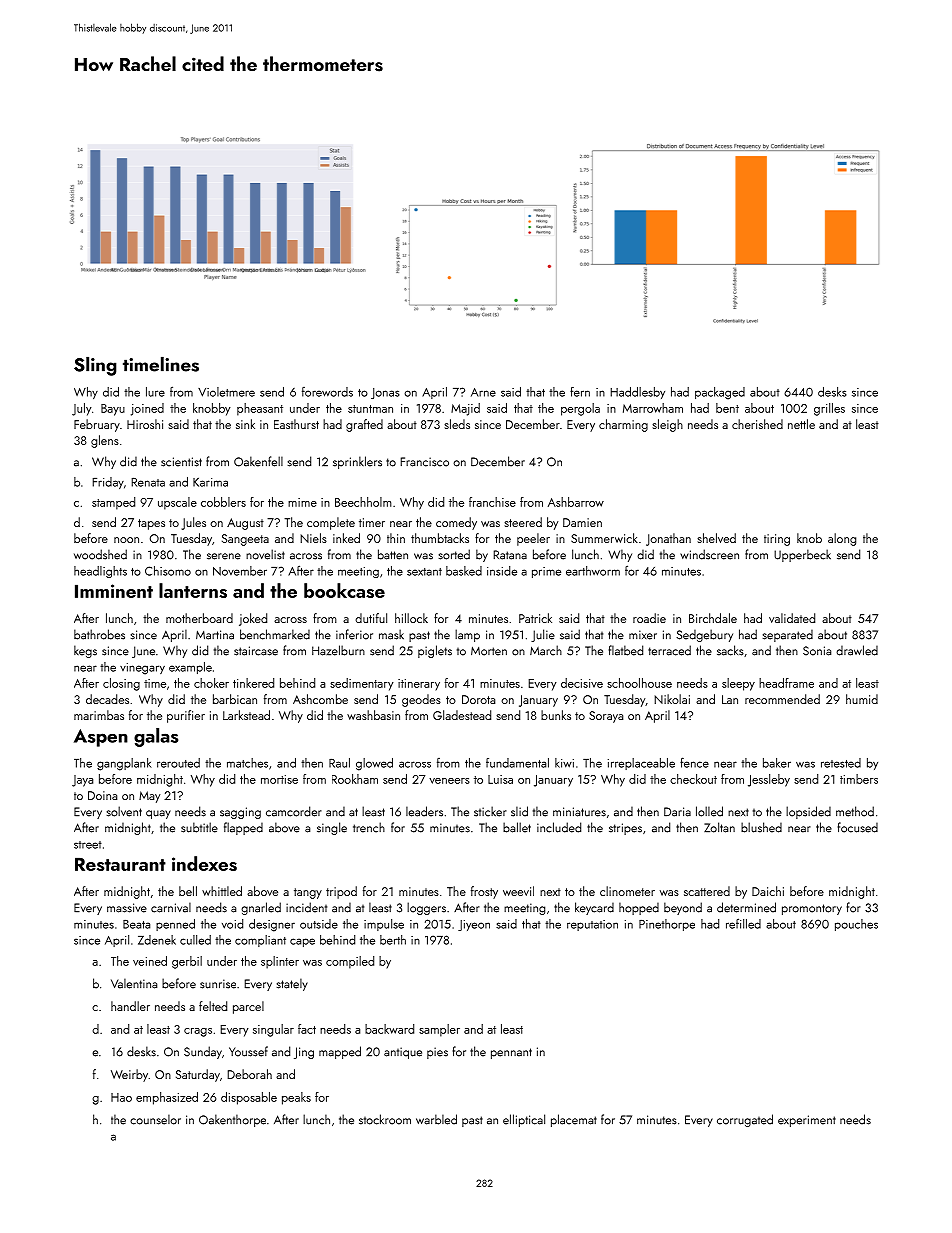  What do you see at coordinates (240, 813) in the document?
I see `sagging` at bounding box center [240, 813].
